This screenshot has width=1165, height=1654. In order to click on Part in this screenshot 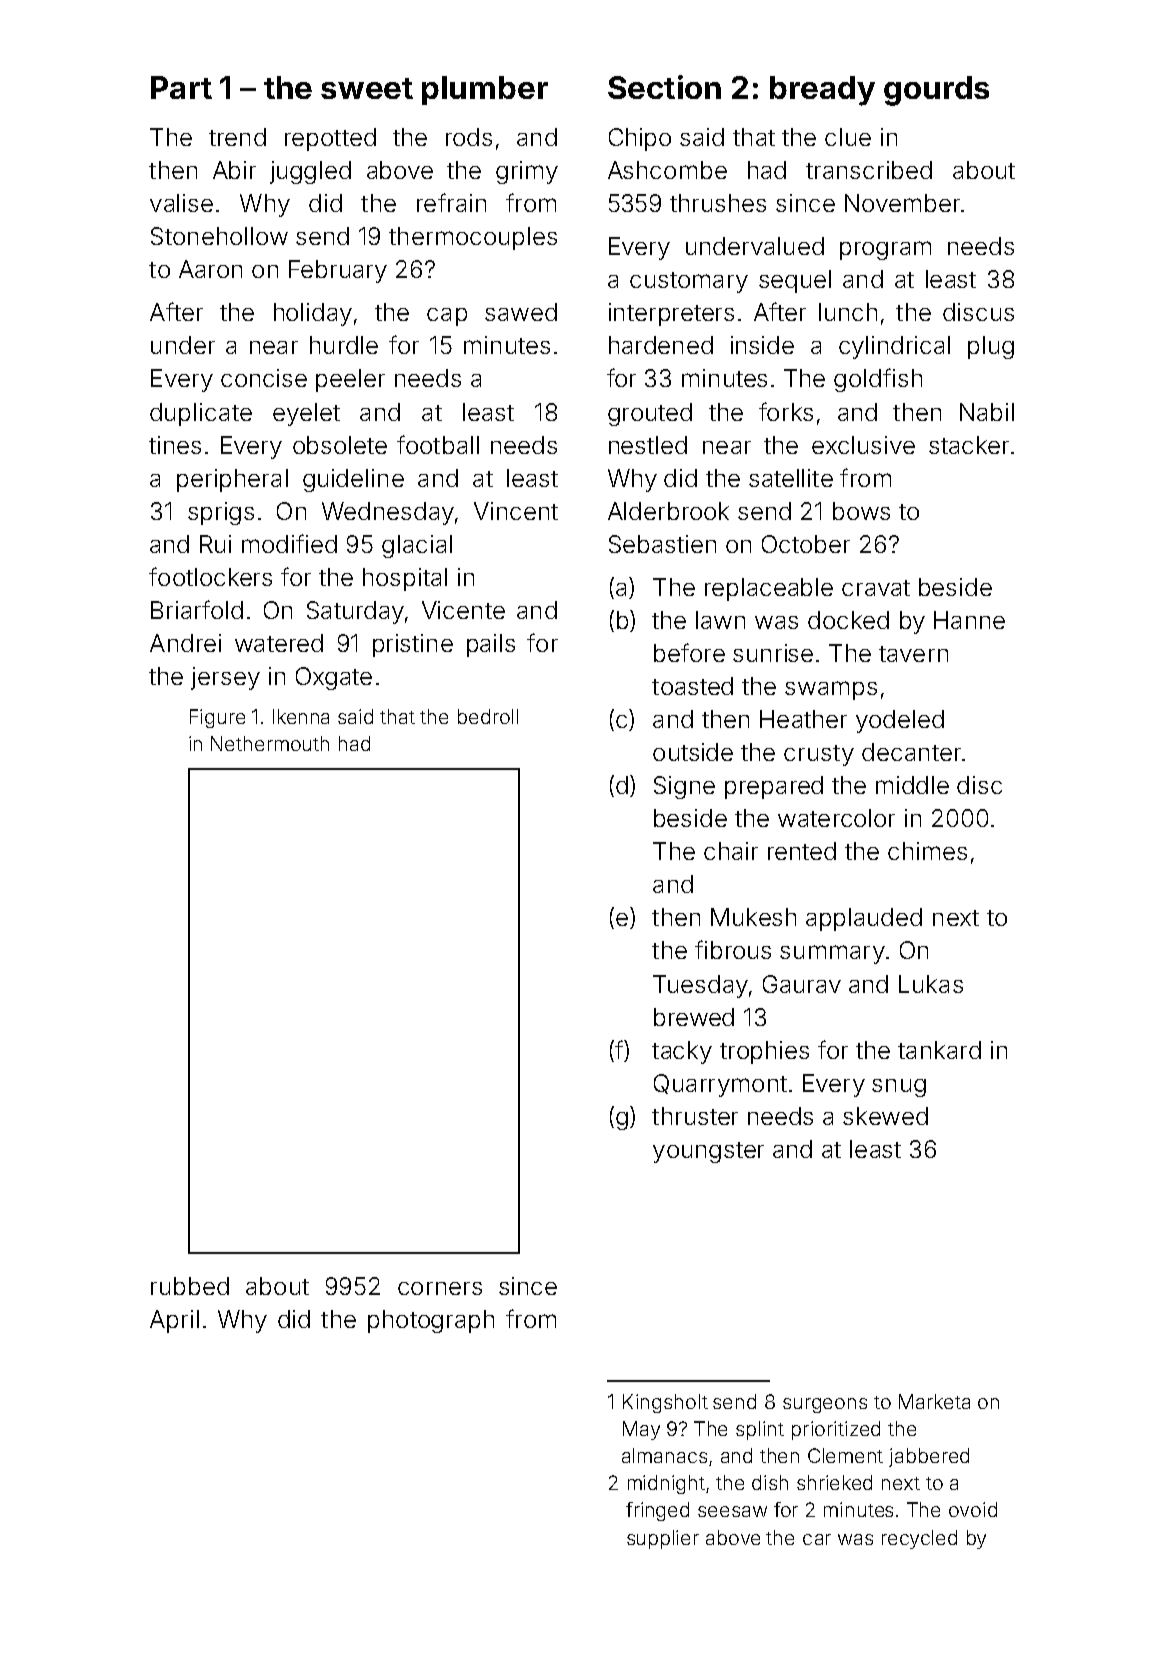, I will do `click(181, 87)`.
